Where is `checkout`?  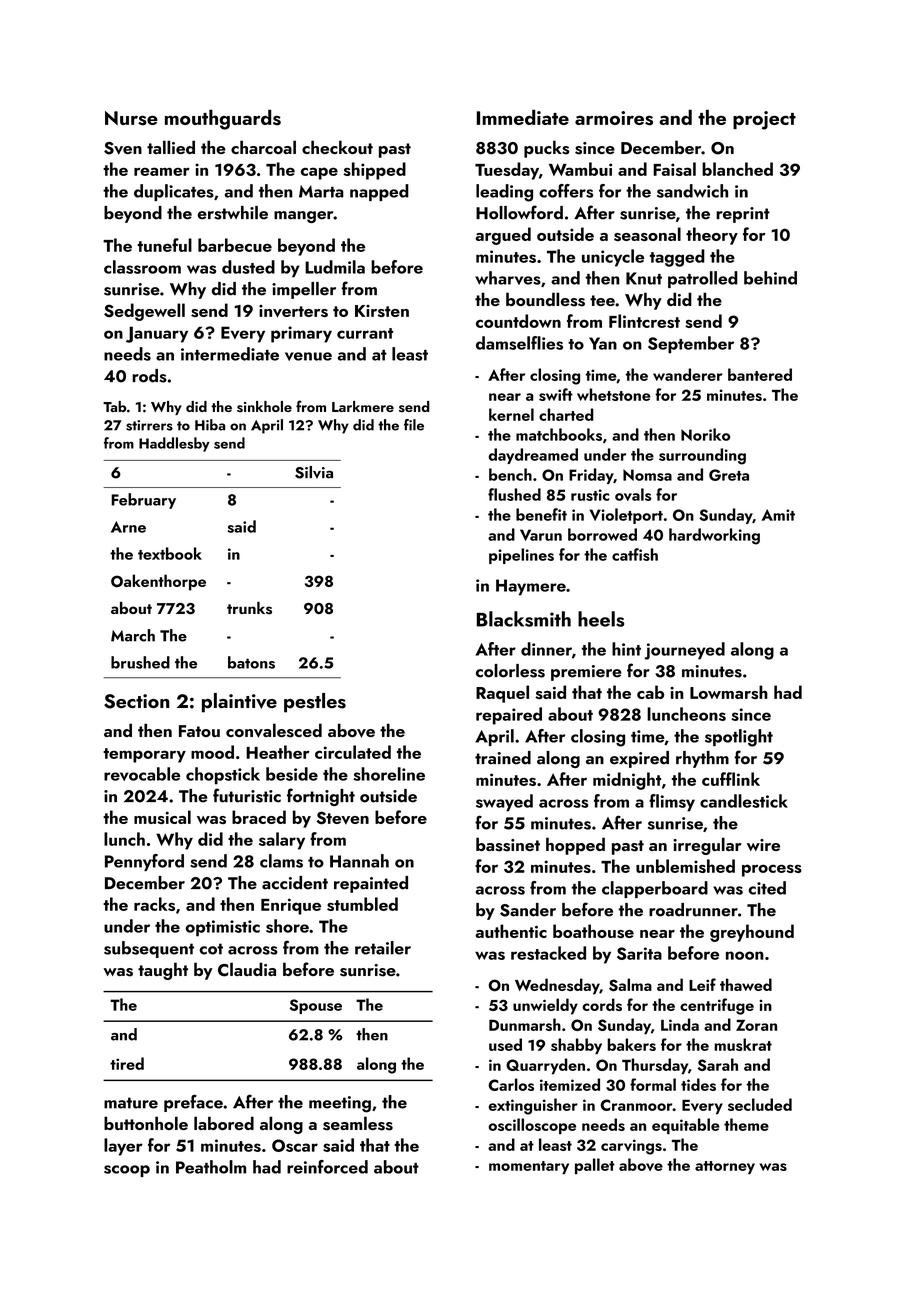
checkout is located at coordinates (337, 147).
